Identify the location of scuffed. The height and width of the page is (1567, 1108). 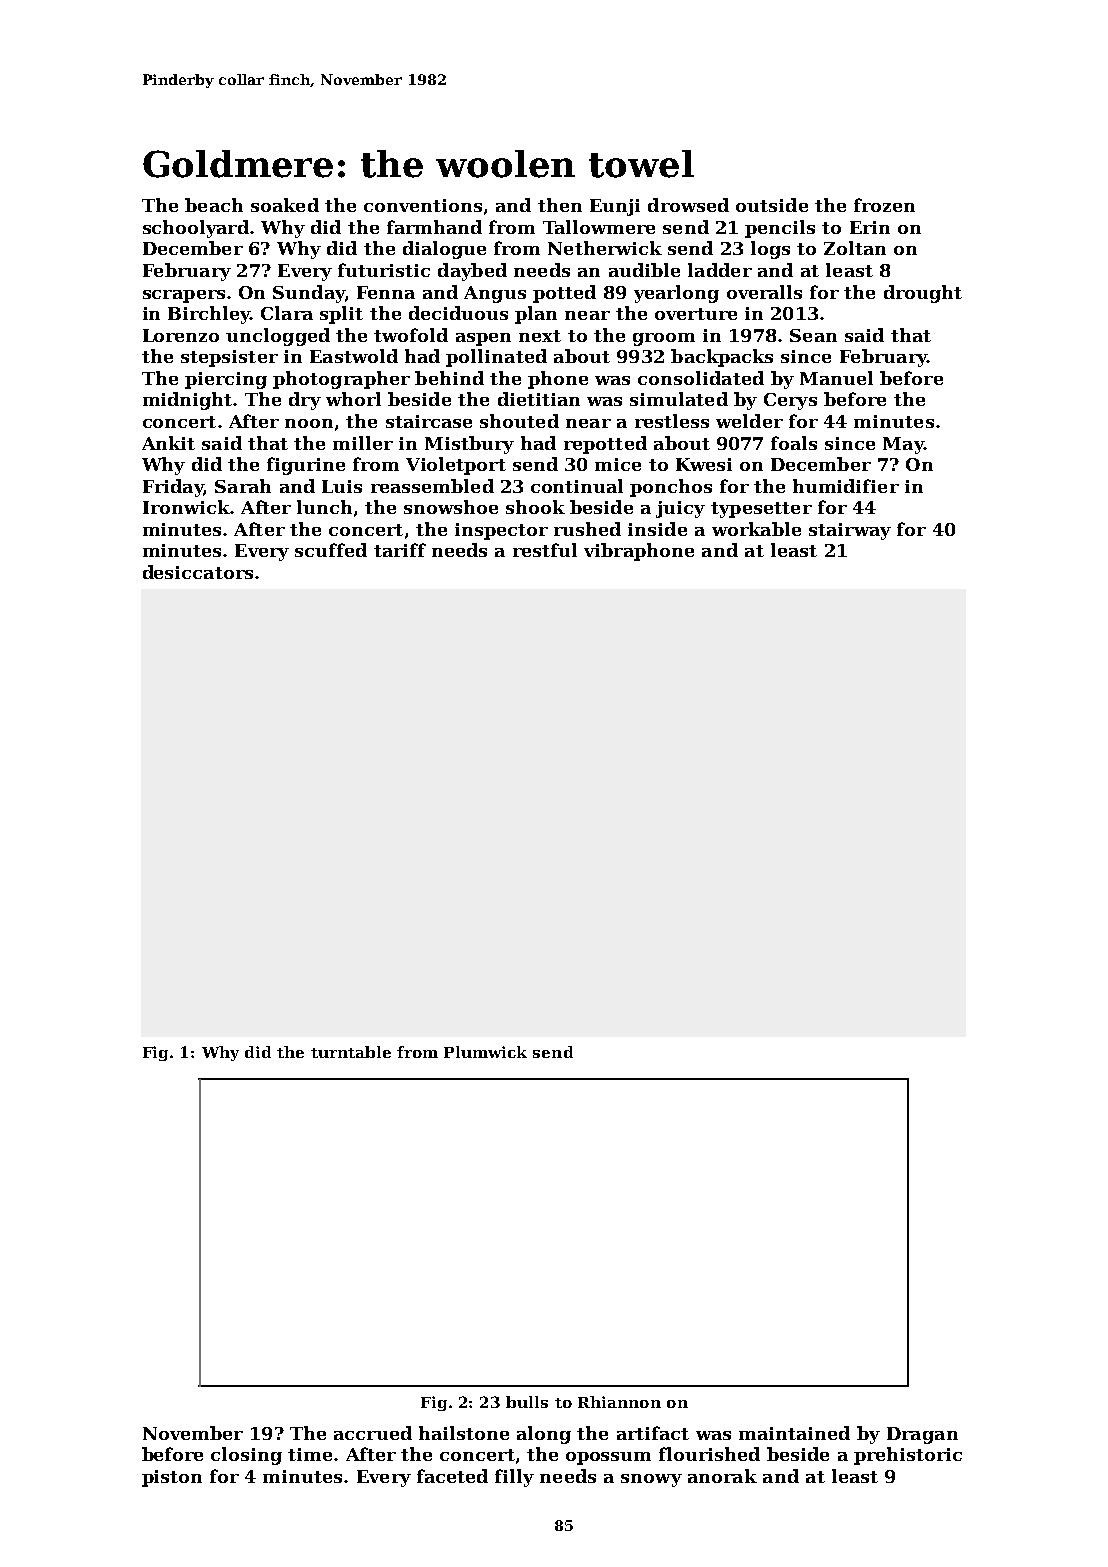
(331, 550).
